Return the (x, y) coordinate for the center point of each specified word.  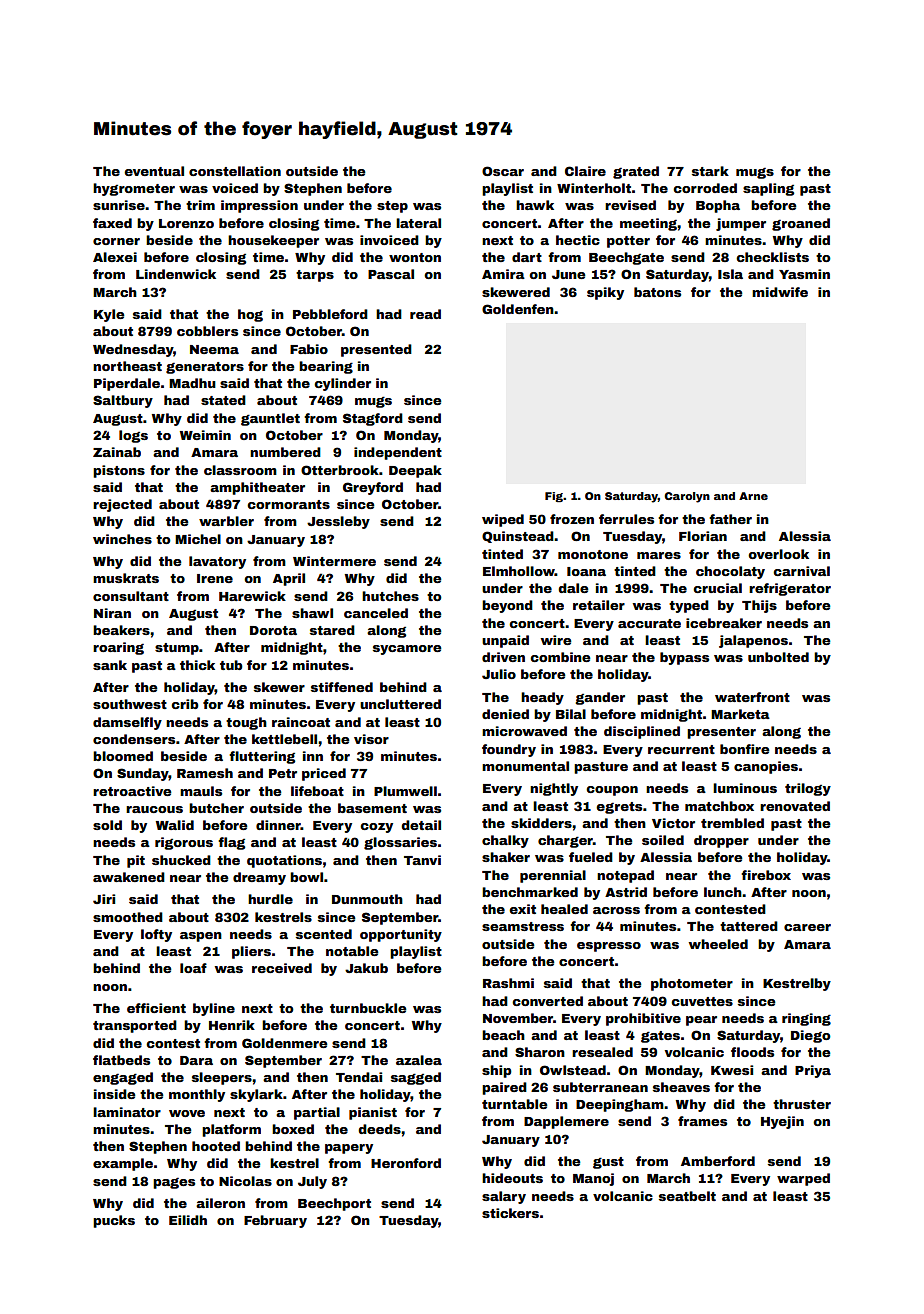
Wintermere (334, 561)
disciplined (642, 732)
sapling (768, 189)
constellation (235, 171)
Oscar (503, 171)
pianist (373, 1113)
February (275, 1221)
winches (122, 539)
